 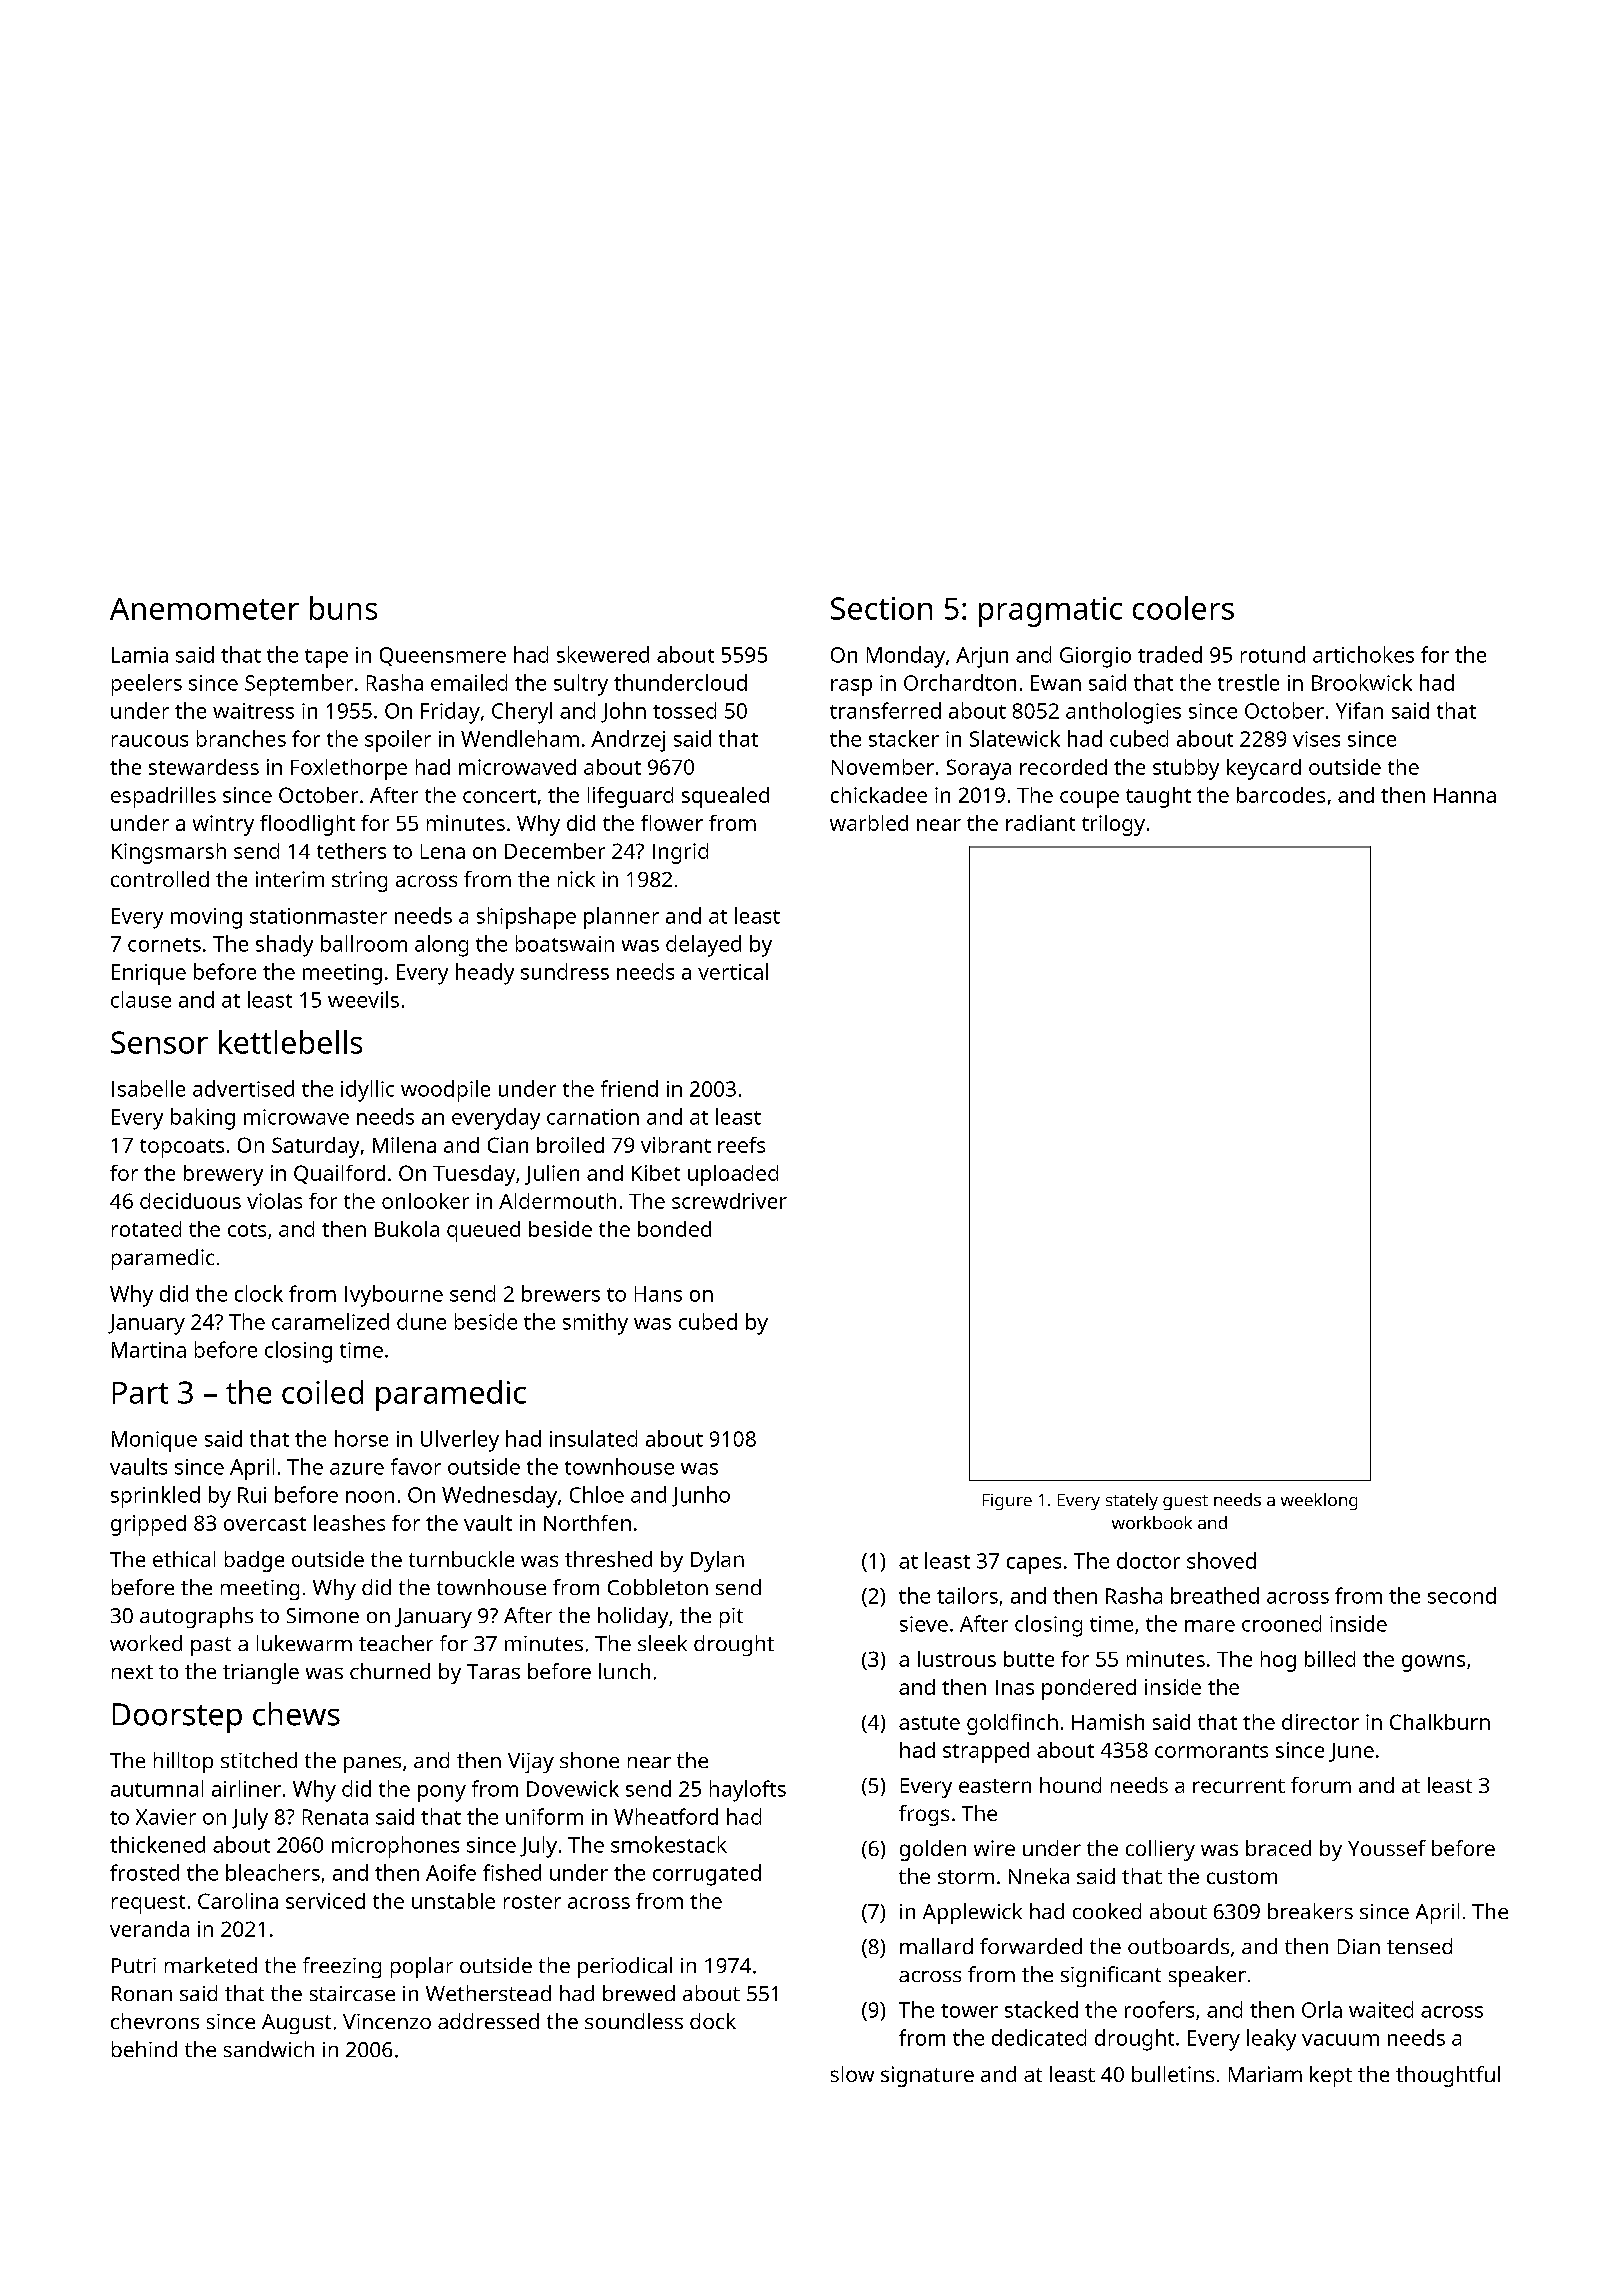 I want to click on behind, so click(x=144, y=2049).
